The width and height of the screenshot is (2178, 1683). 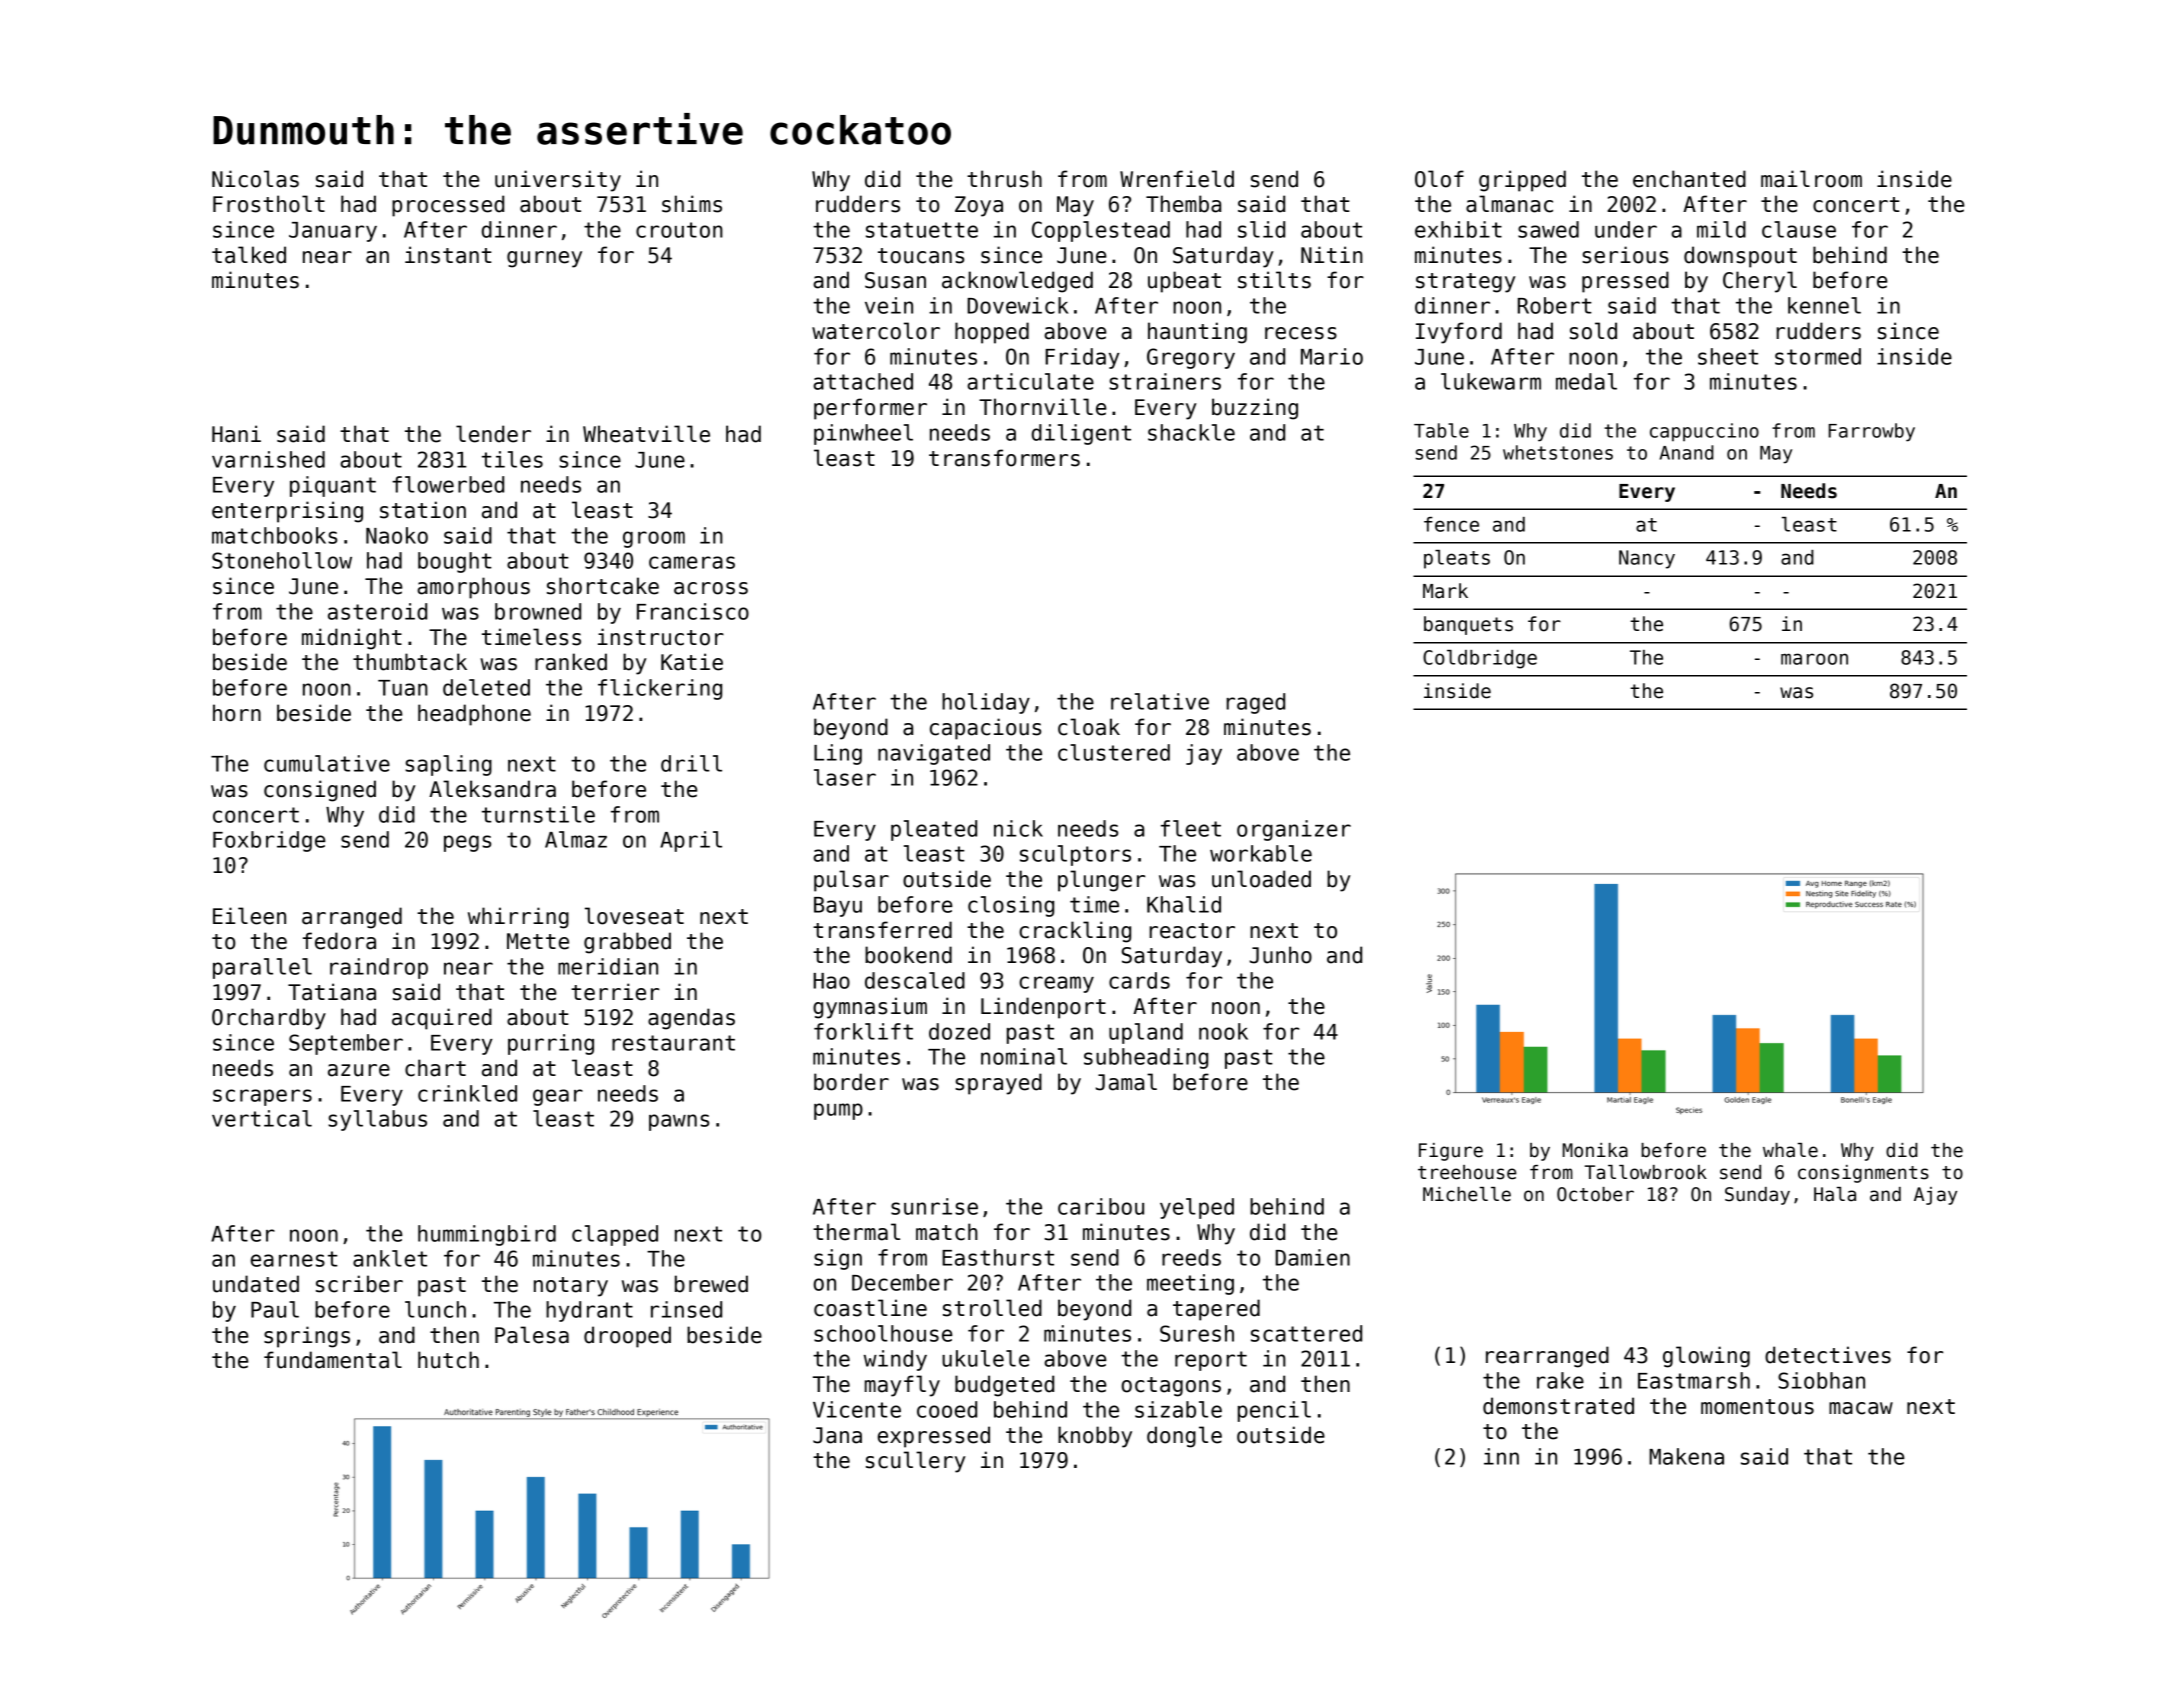 I want to click on Monika, so click(x=1595, y=1150).
